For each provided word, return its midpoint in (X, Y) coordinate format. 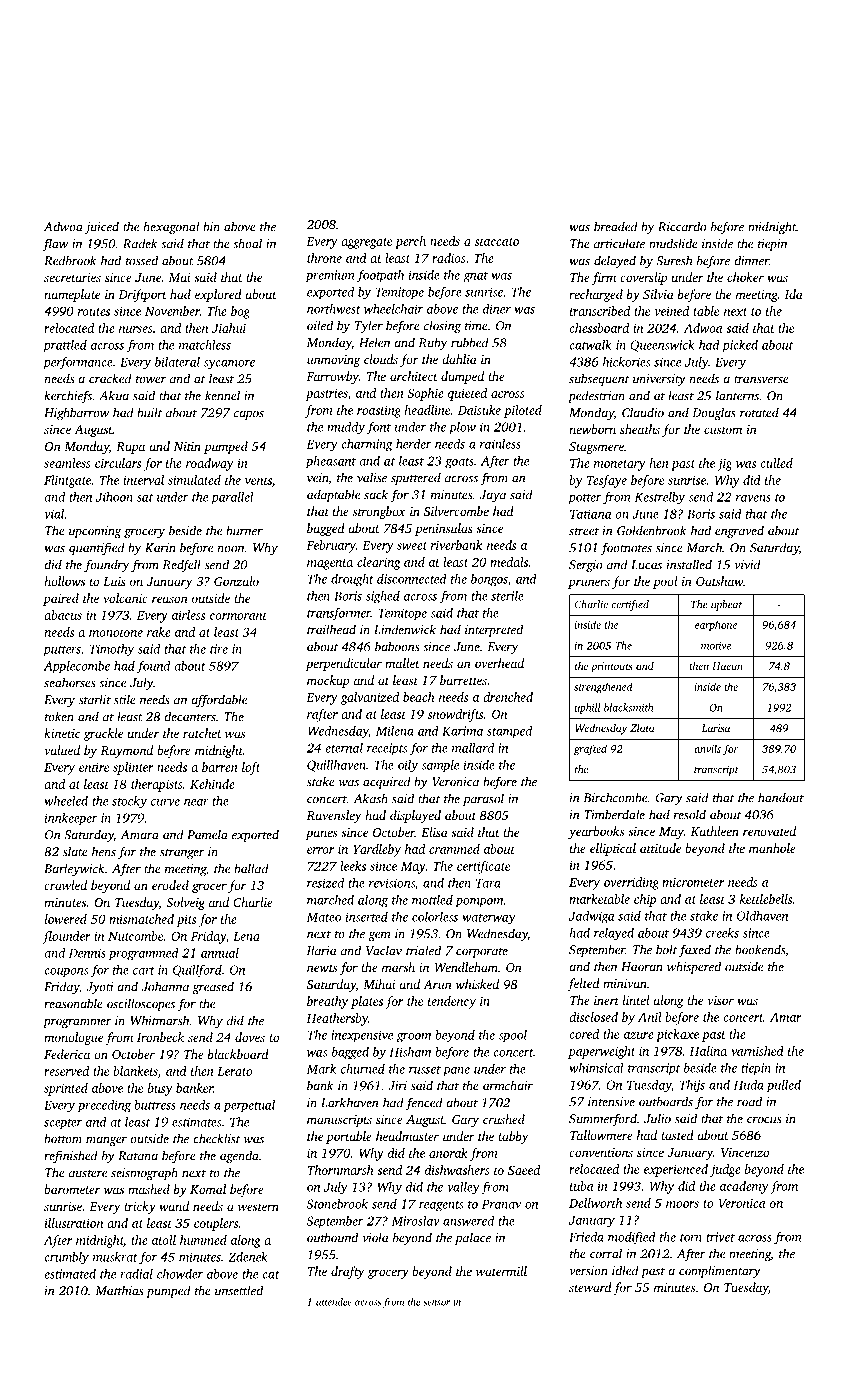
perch (410, 242)
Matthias (119, 1290)
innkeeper (71, 819)
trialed (423, 950)
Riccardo (682, 226)
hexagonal (171, 227)
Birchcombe (615, 797)
